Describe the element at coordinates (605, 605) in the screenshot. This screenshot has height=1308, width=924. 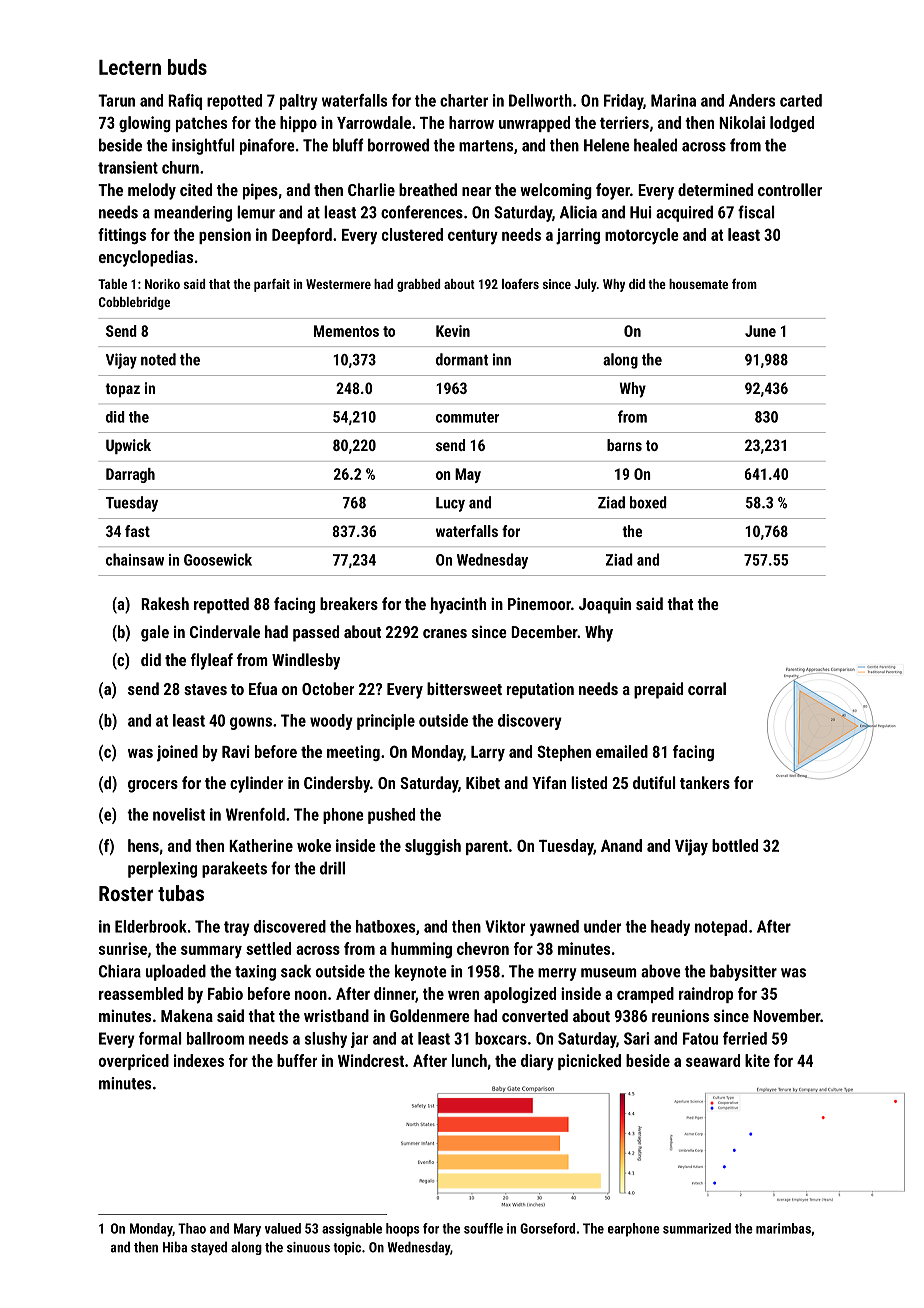
I see `Joaquin` at that location.
